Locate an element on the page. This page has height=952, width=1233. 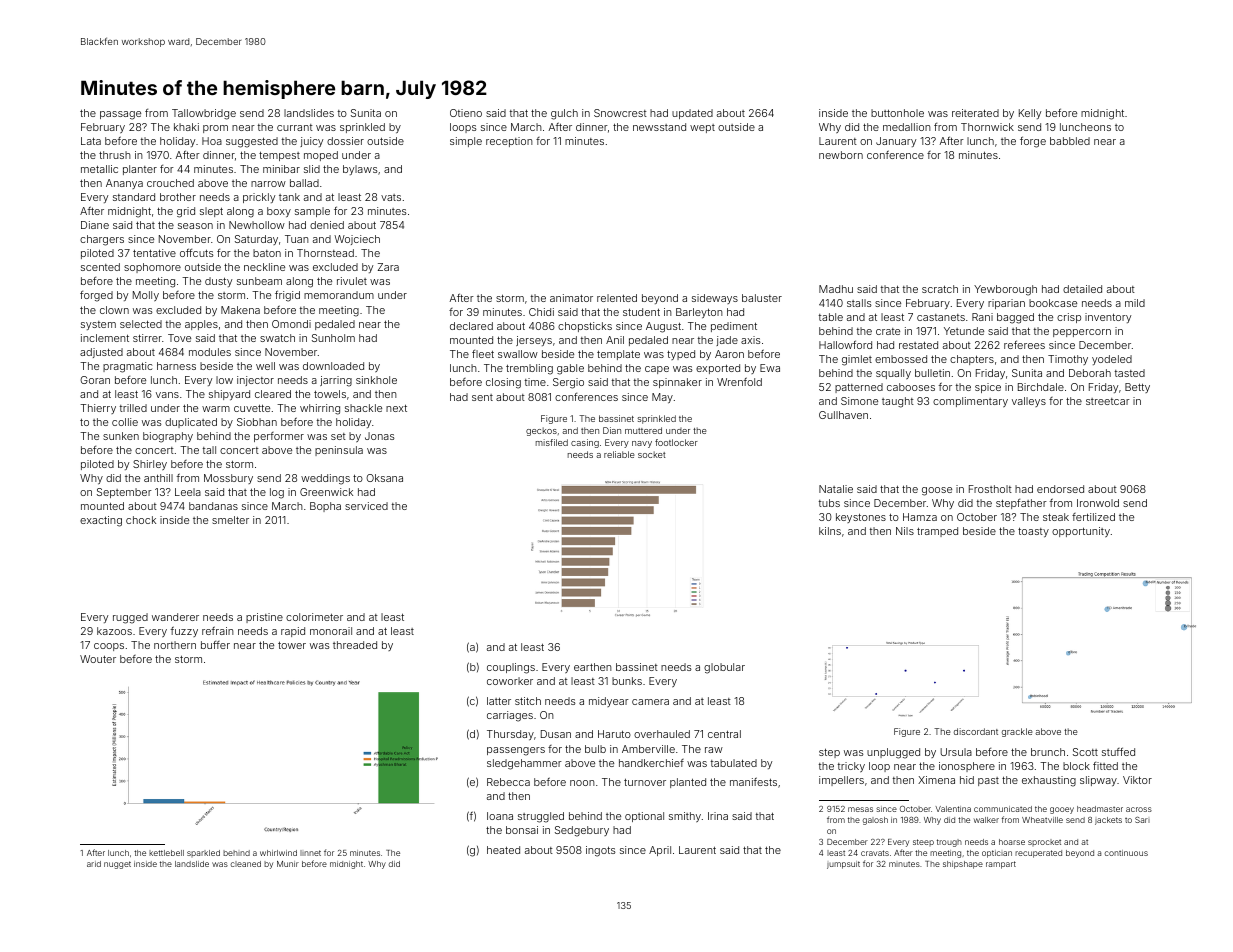
reception is located at coordinates (509, 142).
